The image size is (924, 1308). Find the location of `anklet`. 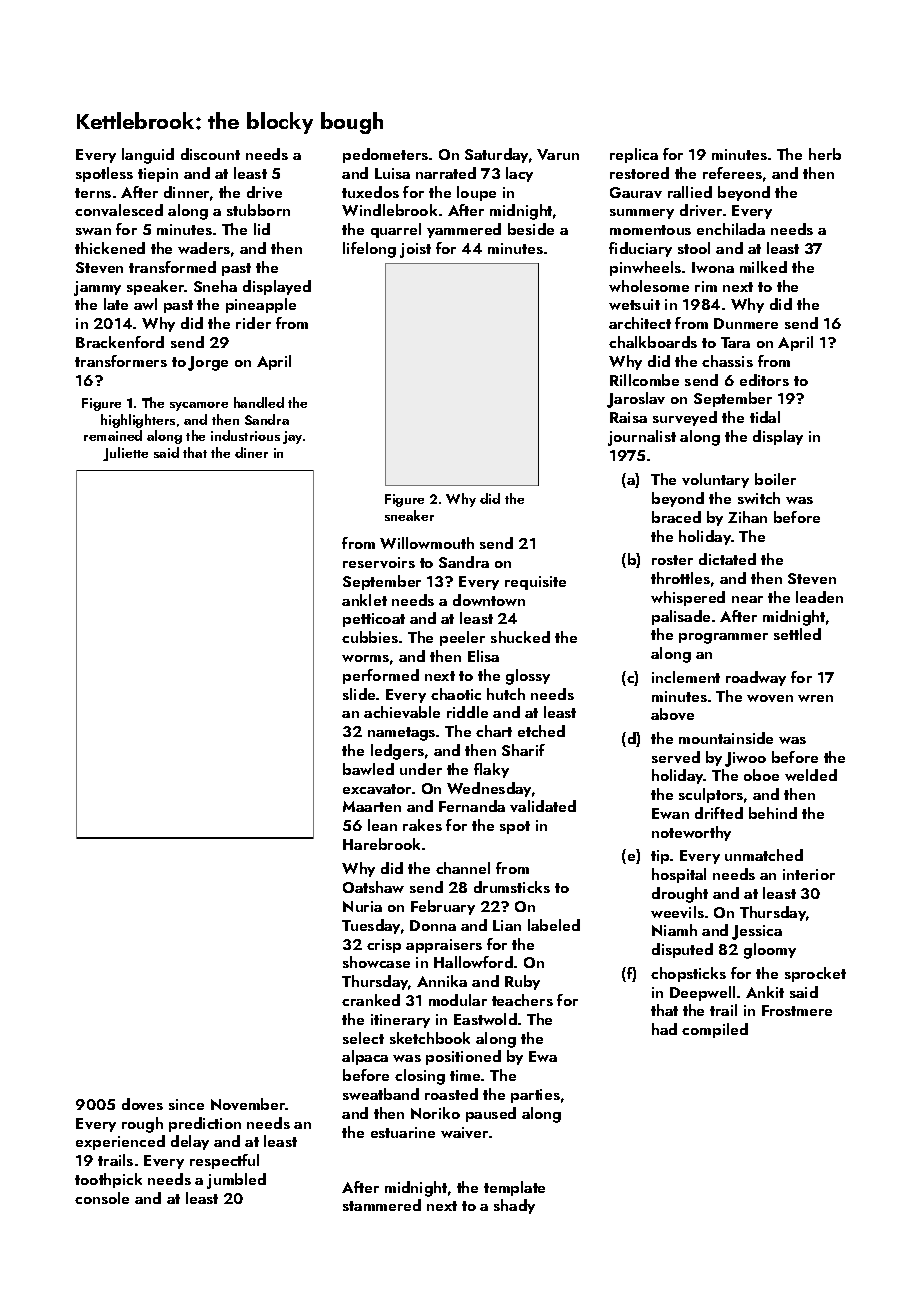

anklet is located at coordinates (364, 600).
